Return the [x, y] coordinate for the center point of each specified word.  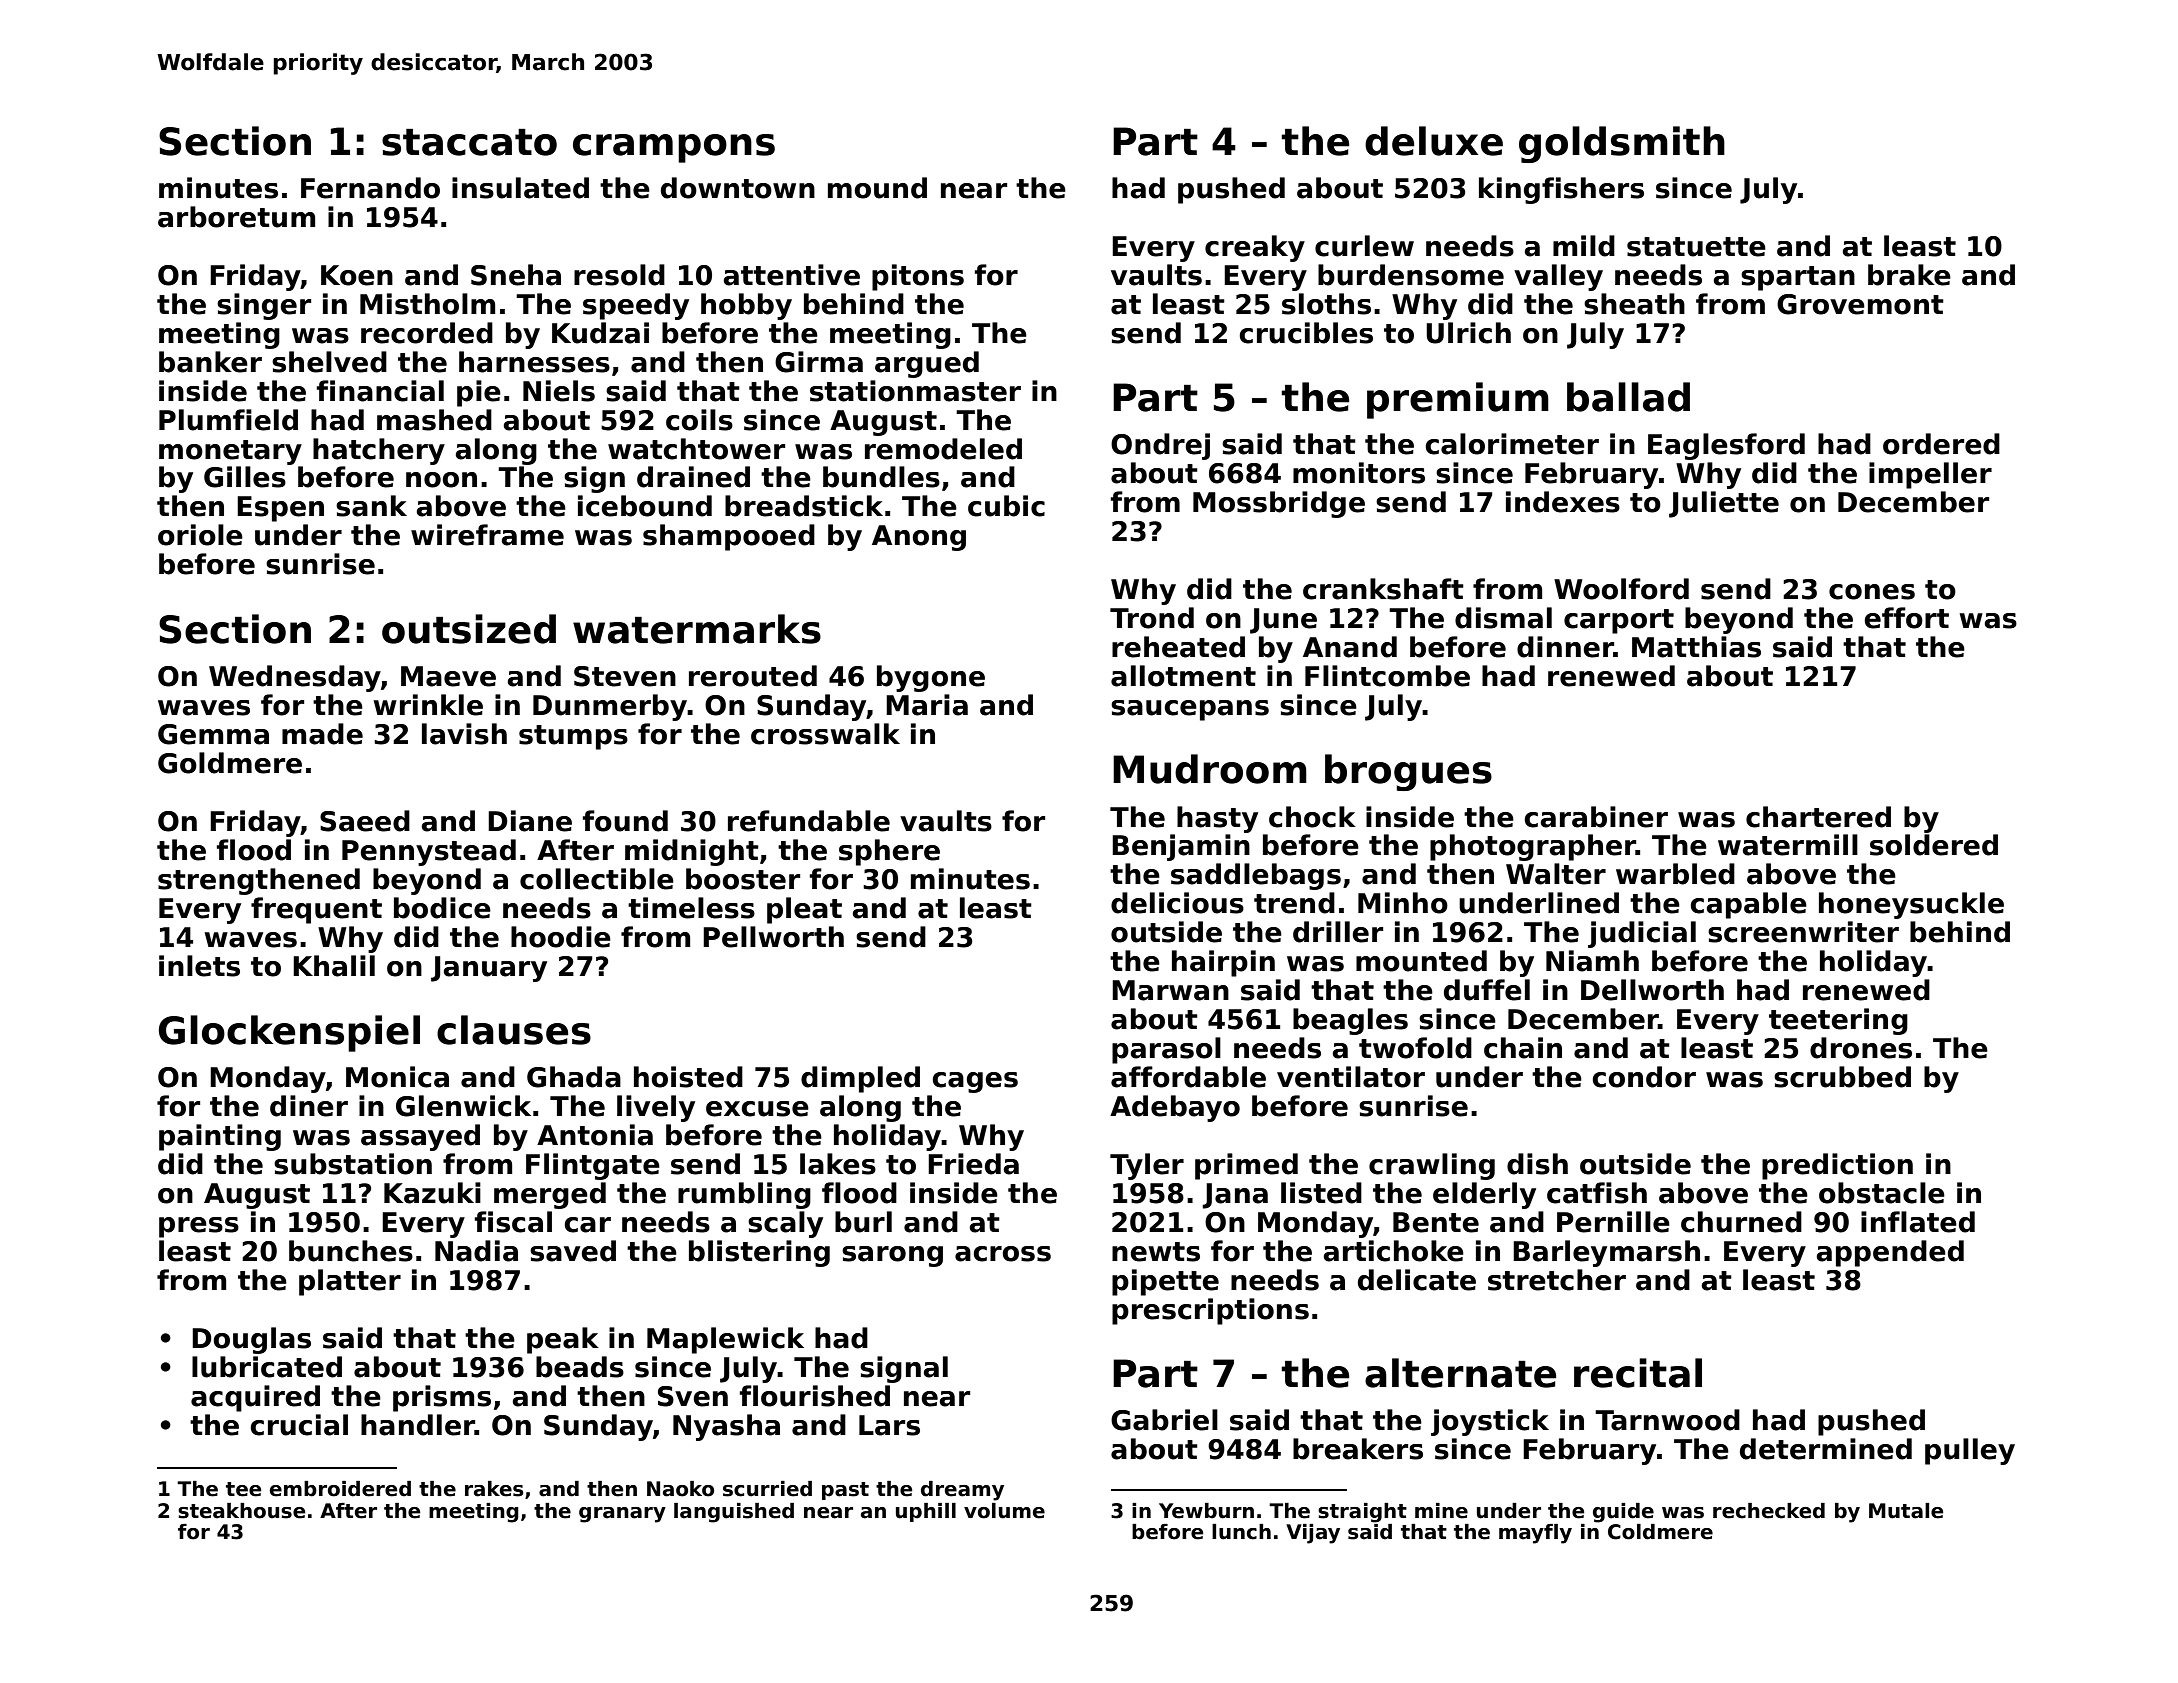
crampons [674, 148]
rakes [494, 1489]
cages [975, 1082]
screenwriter [1803, 932]
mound [877, 188]
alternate [1460, 1373]
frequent [316, 910]
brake [1909, 275]
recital [1638, 1373]
